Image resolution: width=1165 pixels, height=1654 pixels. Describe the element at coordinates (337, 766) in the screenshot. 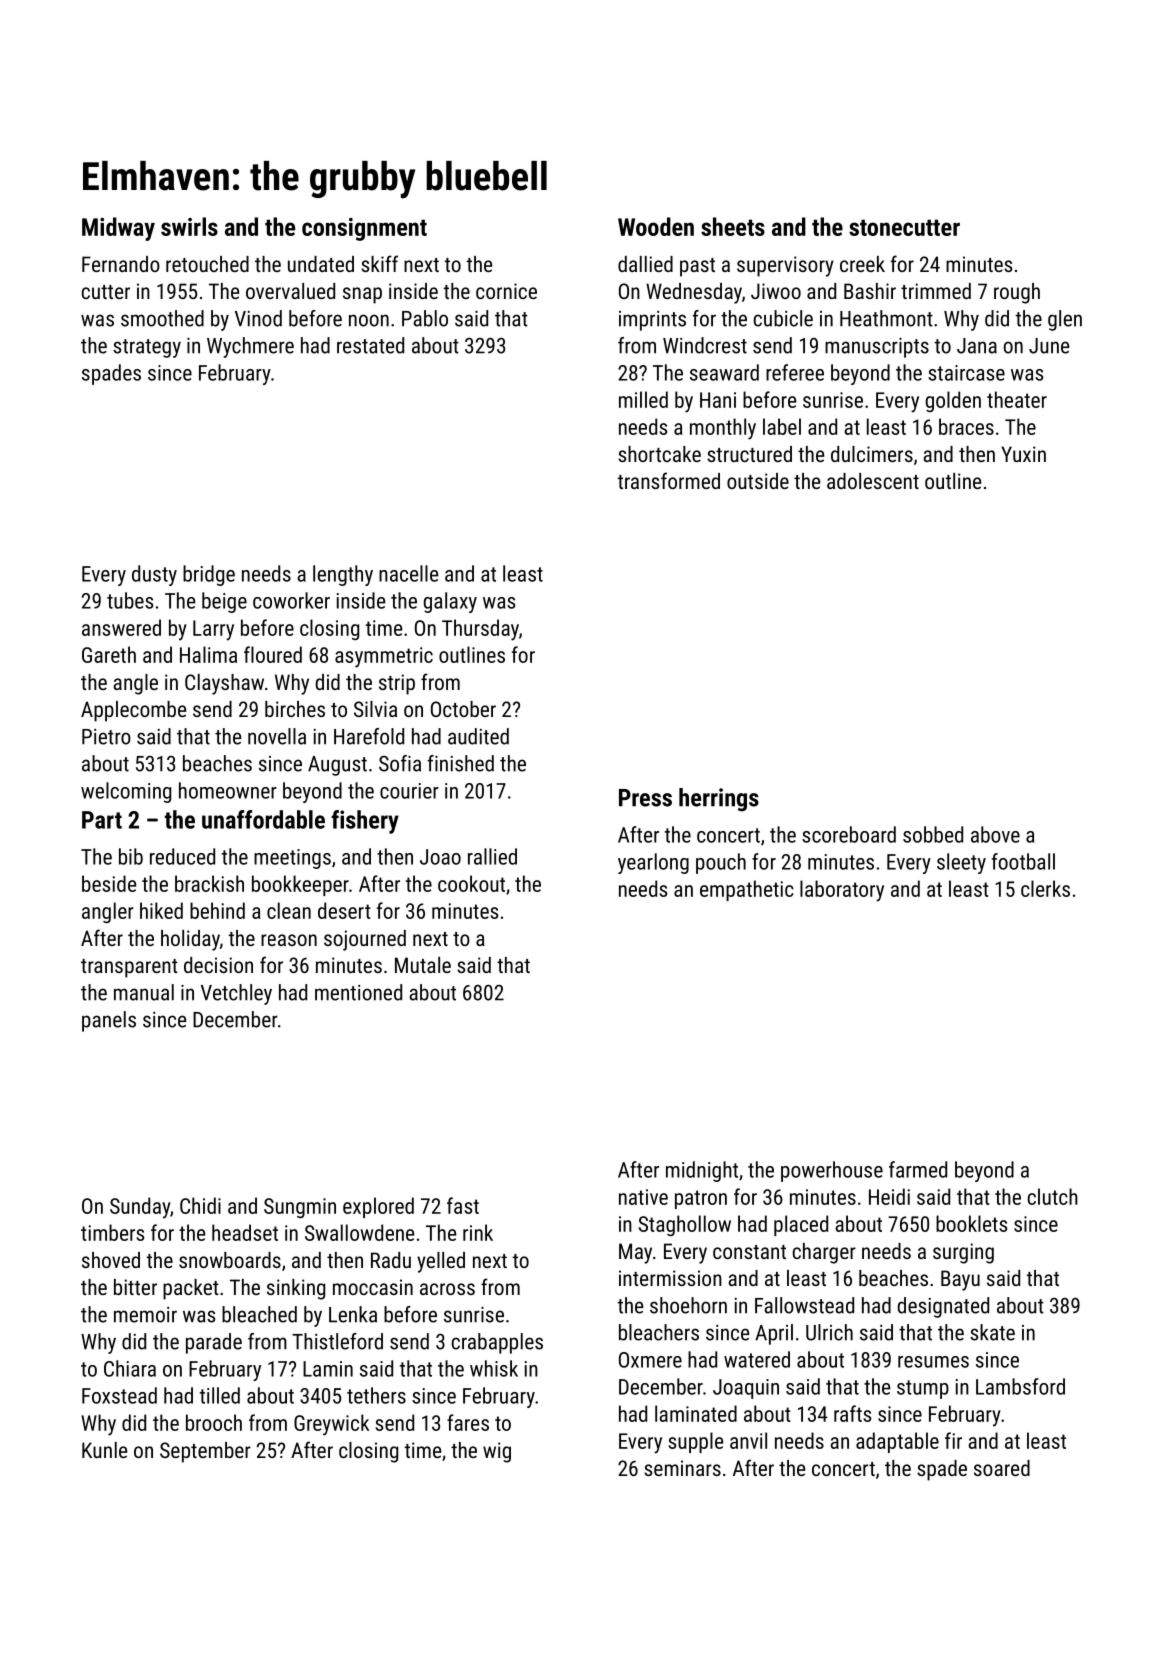

I see `August` at that location.
